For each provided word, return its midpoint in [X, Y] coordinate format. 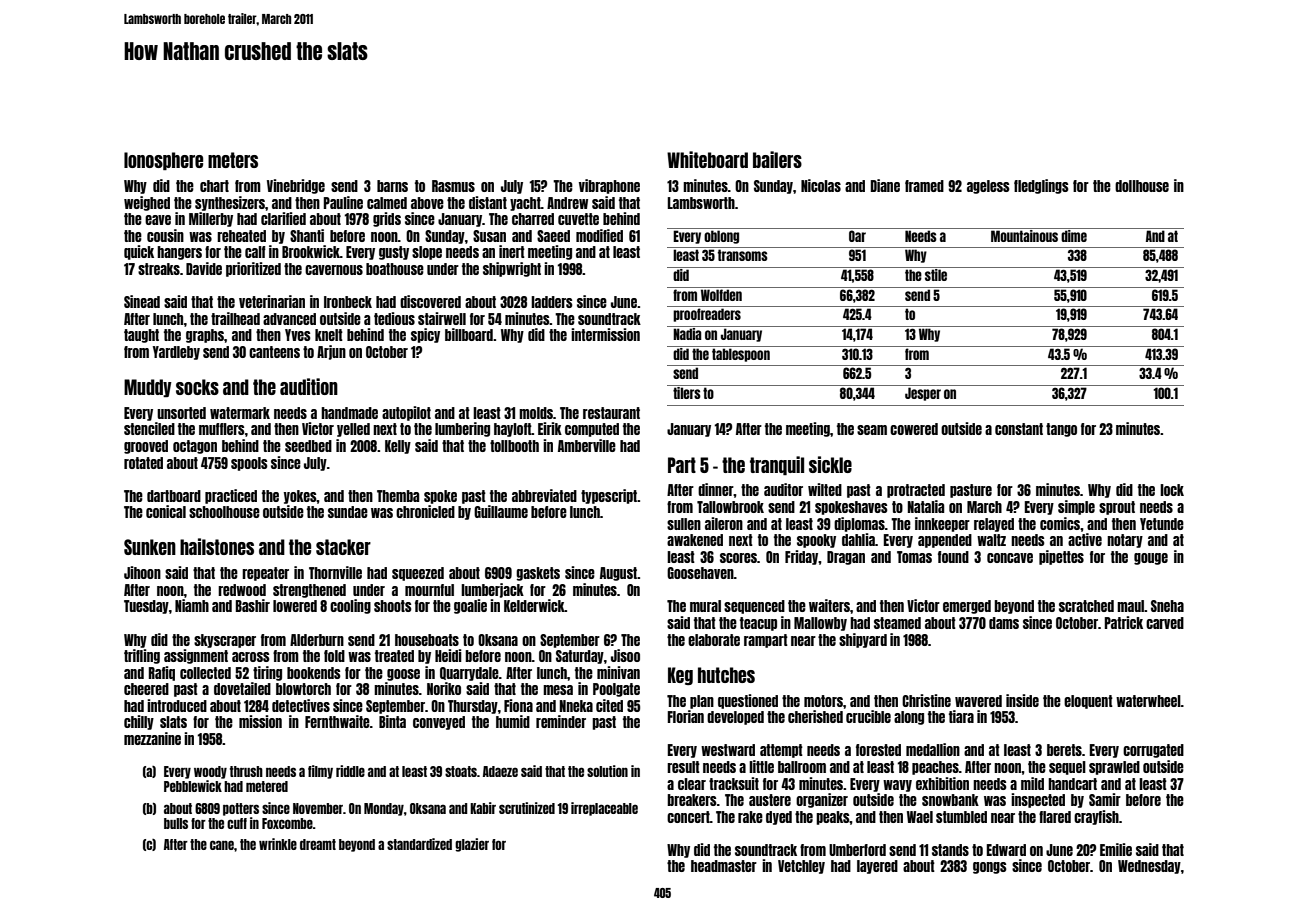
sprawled [1114, 768]
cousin [165, 235]
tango [1061, 430]
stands [950, 850]
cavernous [334, 270]
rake [750, 817]
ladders [552, 302]
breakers [692, 800]
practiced [231, 496]
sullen [684, 524]
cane [222, 845]
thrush [246, 771]
